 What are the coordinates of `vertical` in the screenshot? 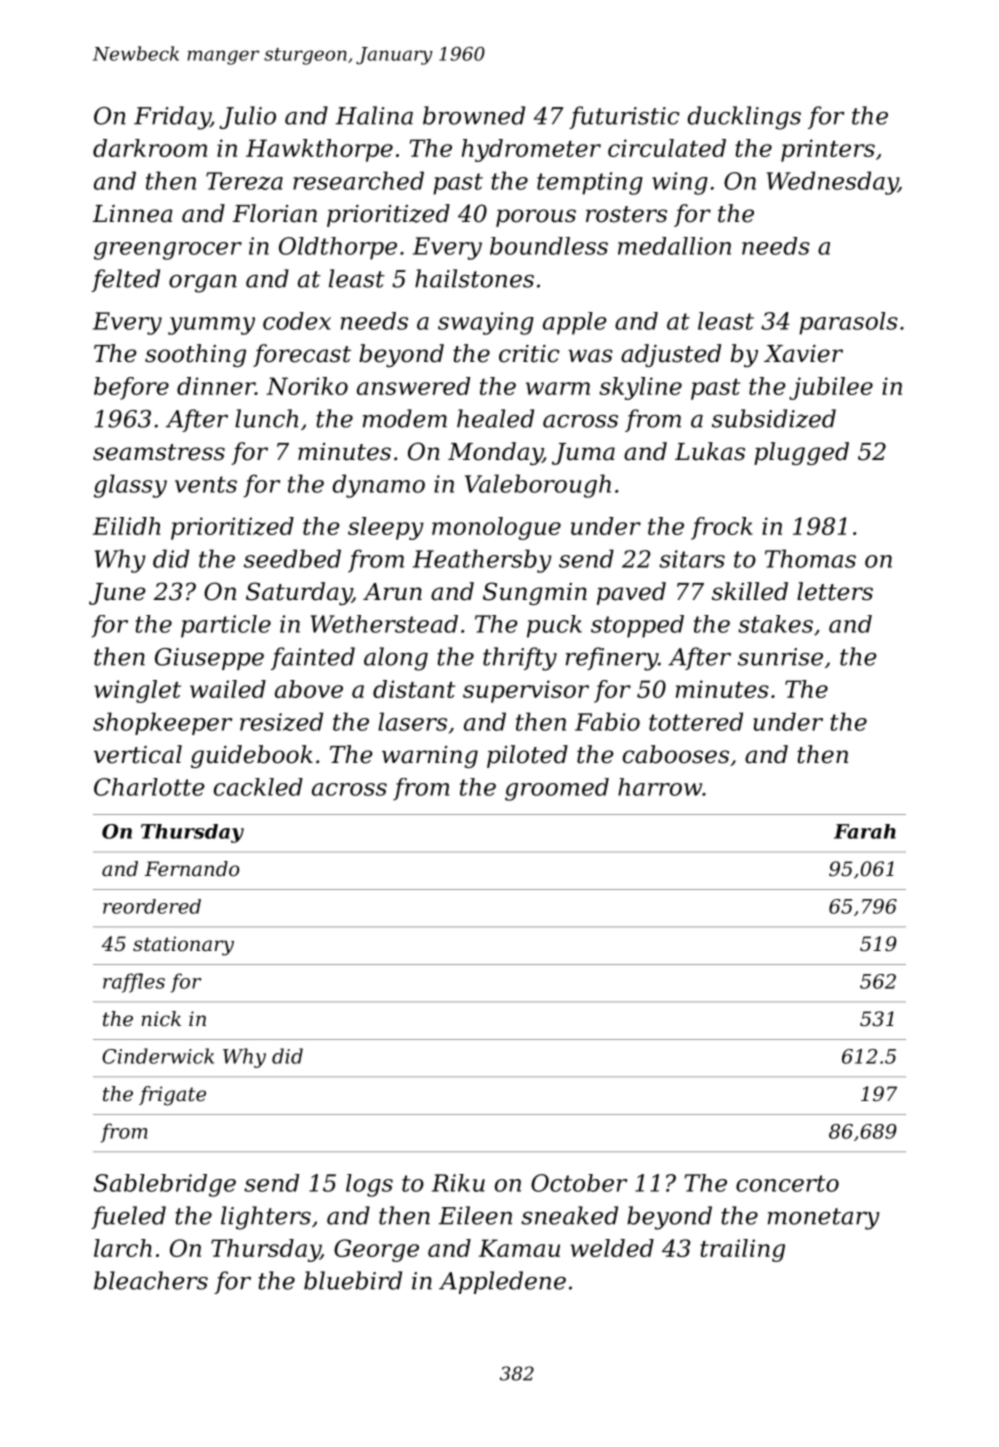 It's located at (138, 754).
